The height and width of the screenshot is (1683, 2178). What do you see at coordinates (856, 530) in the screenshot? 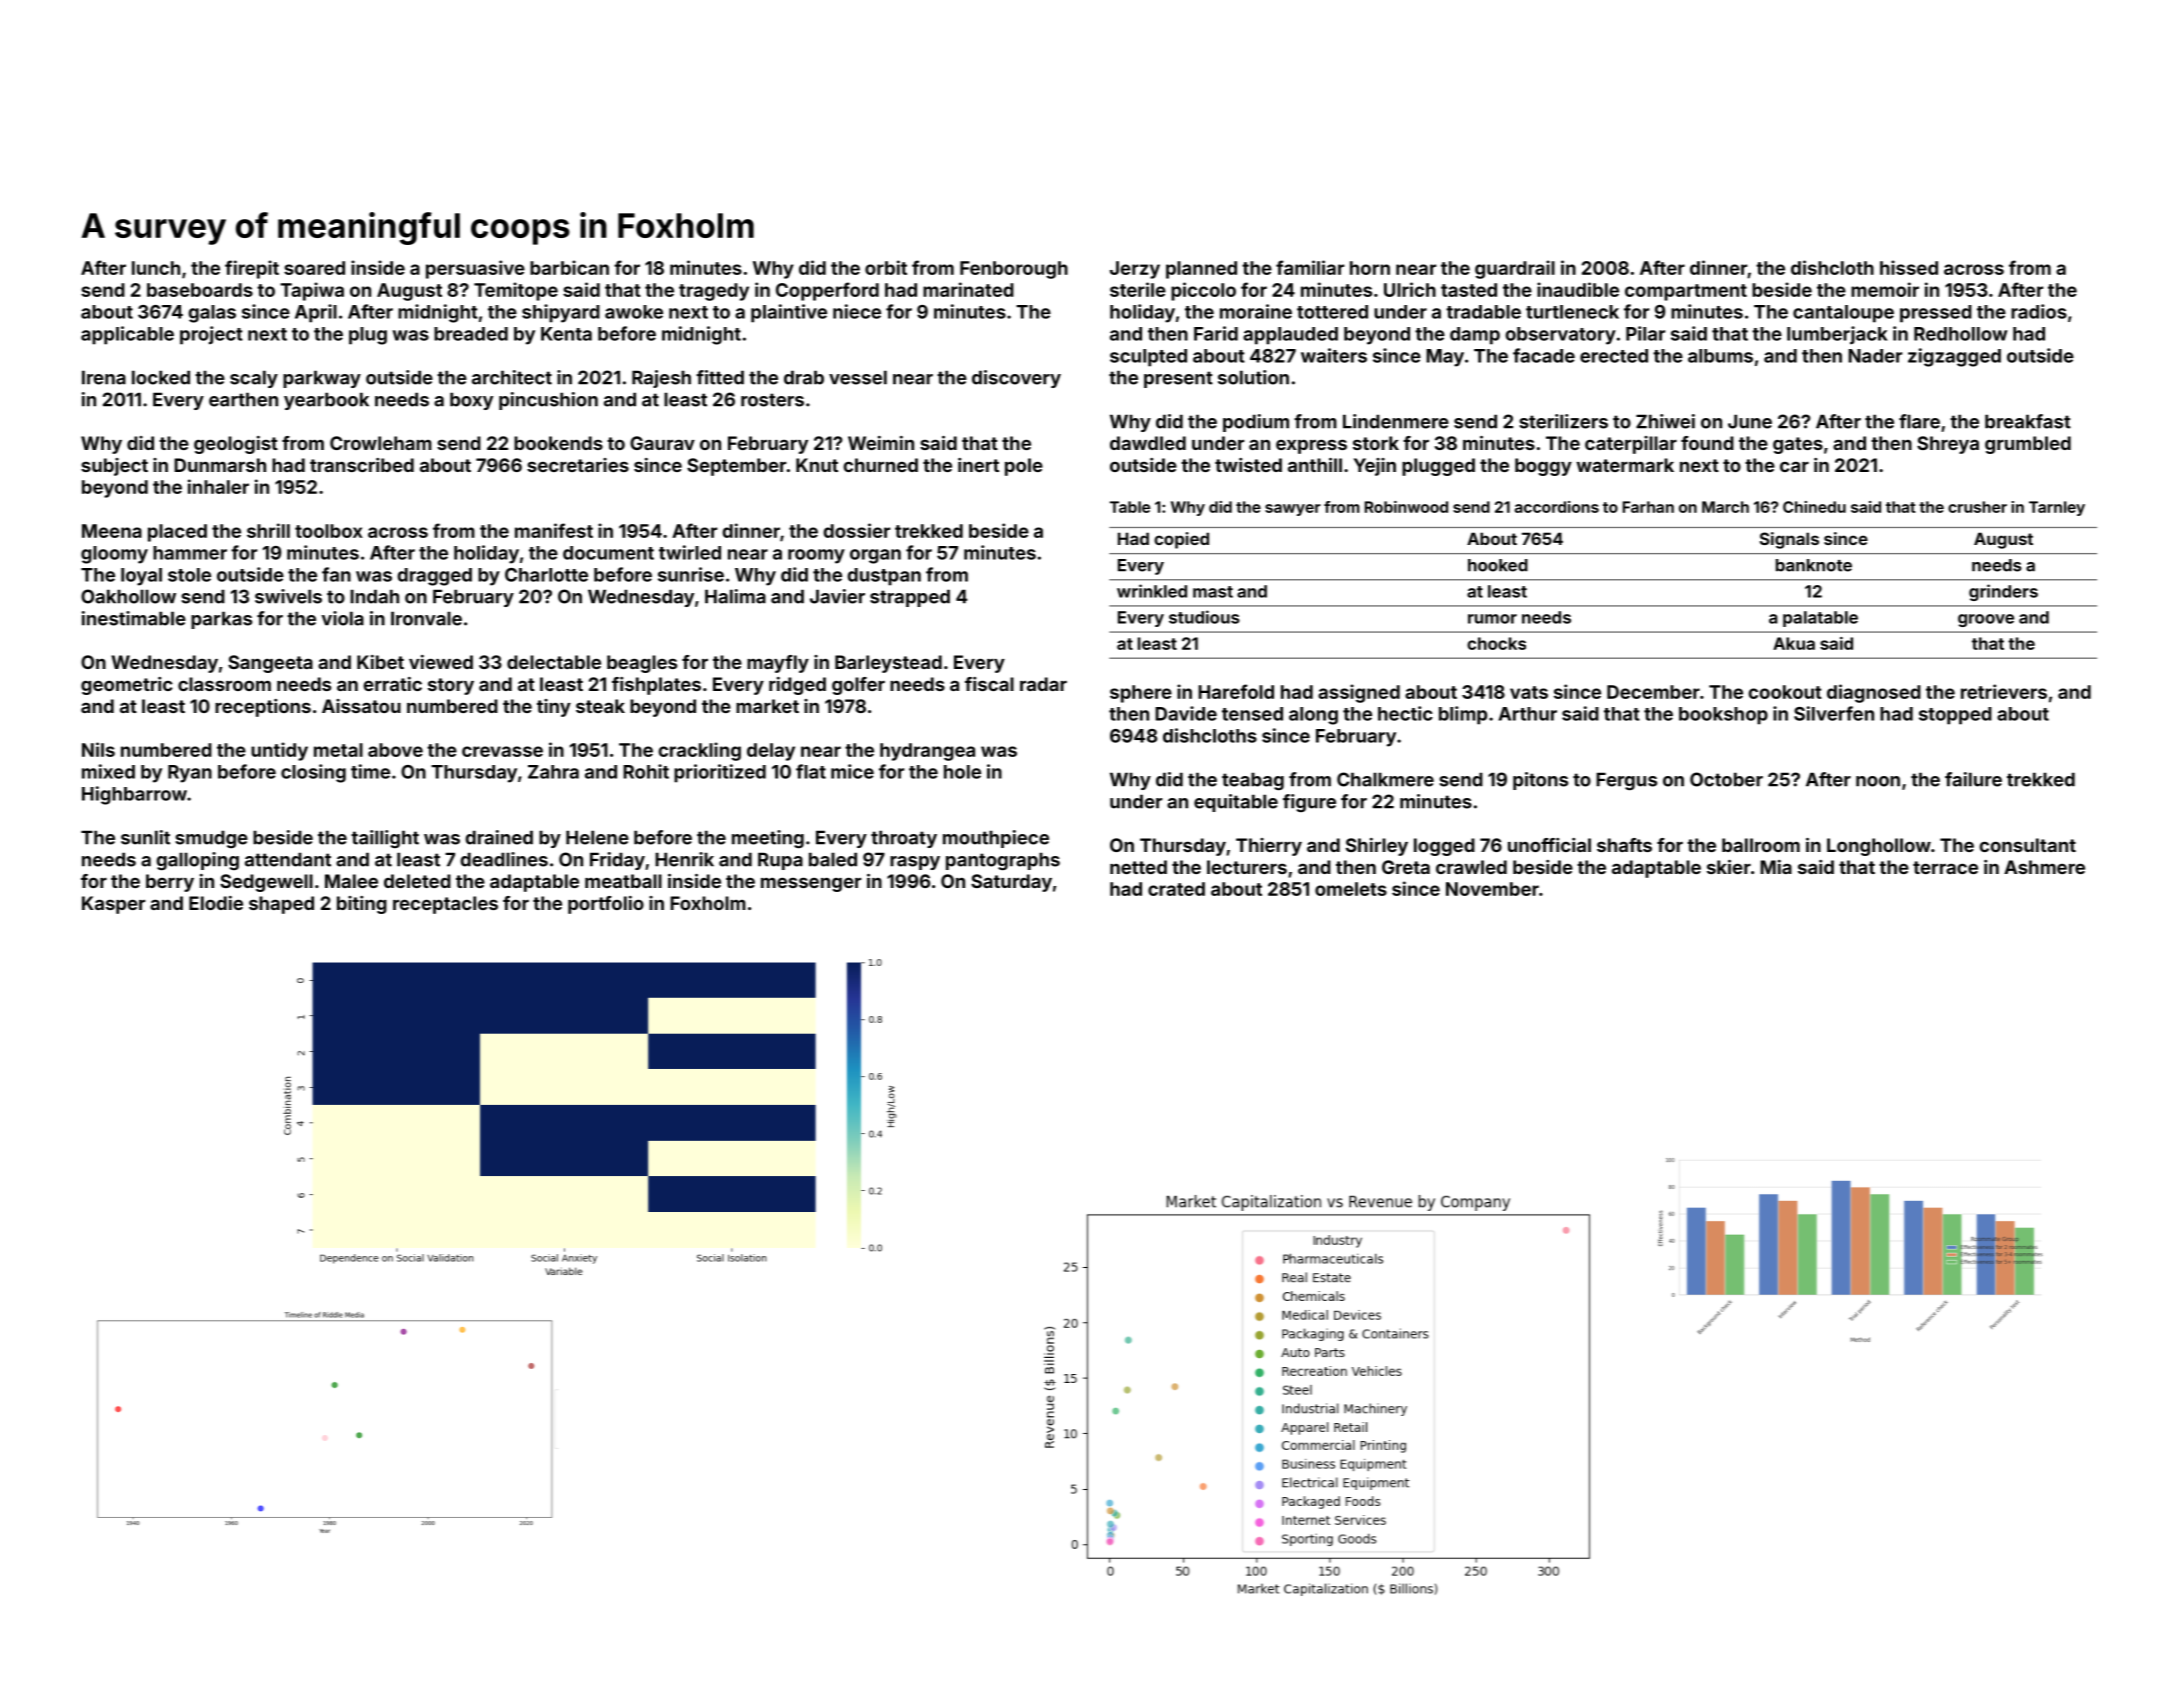
I see `dossier` at bounding box center [856, 530].
